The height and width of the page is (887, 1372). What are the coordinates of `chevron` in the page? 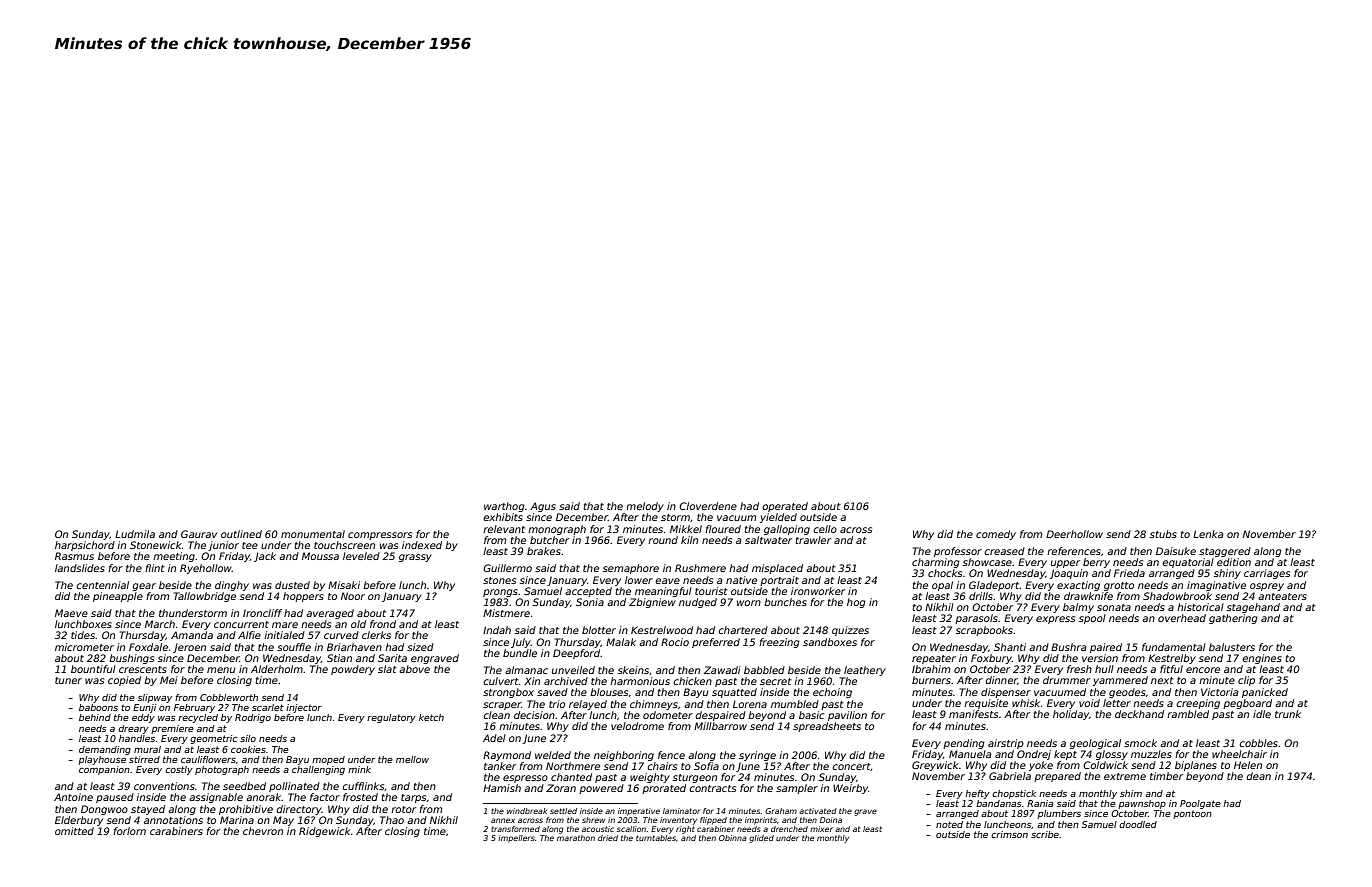 It's located at (263, 831).
